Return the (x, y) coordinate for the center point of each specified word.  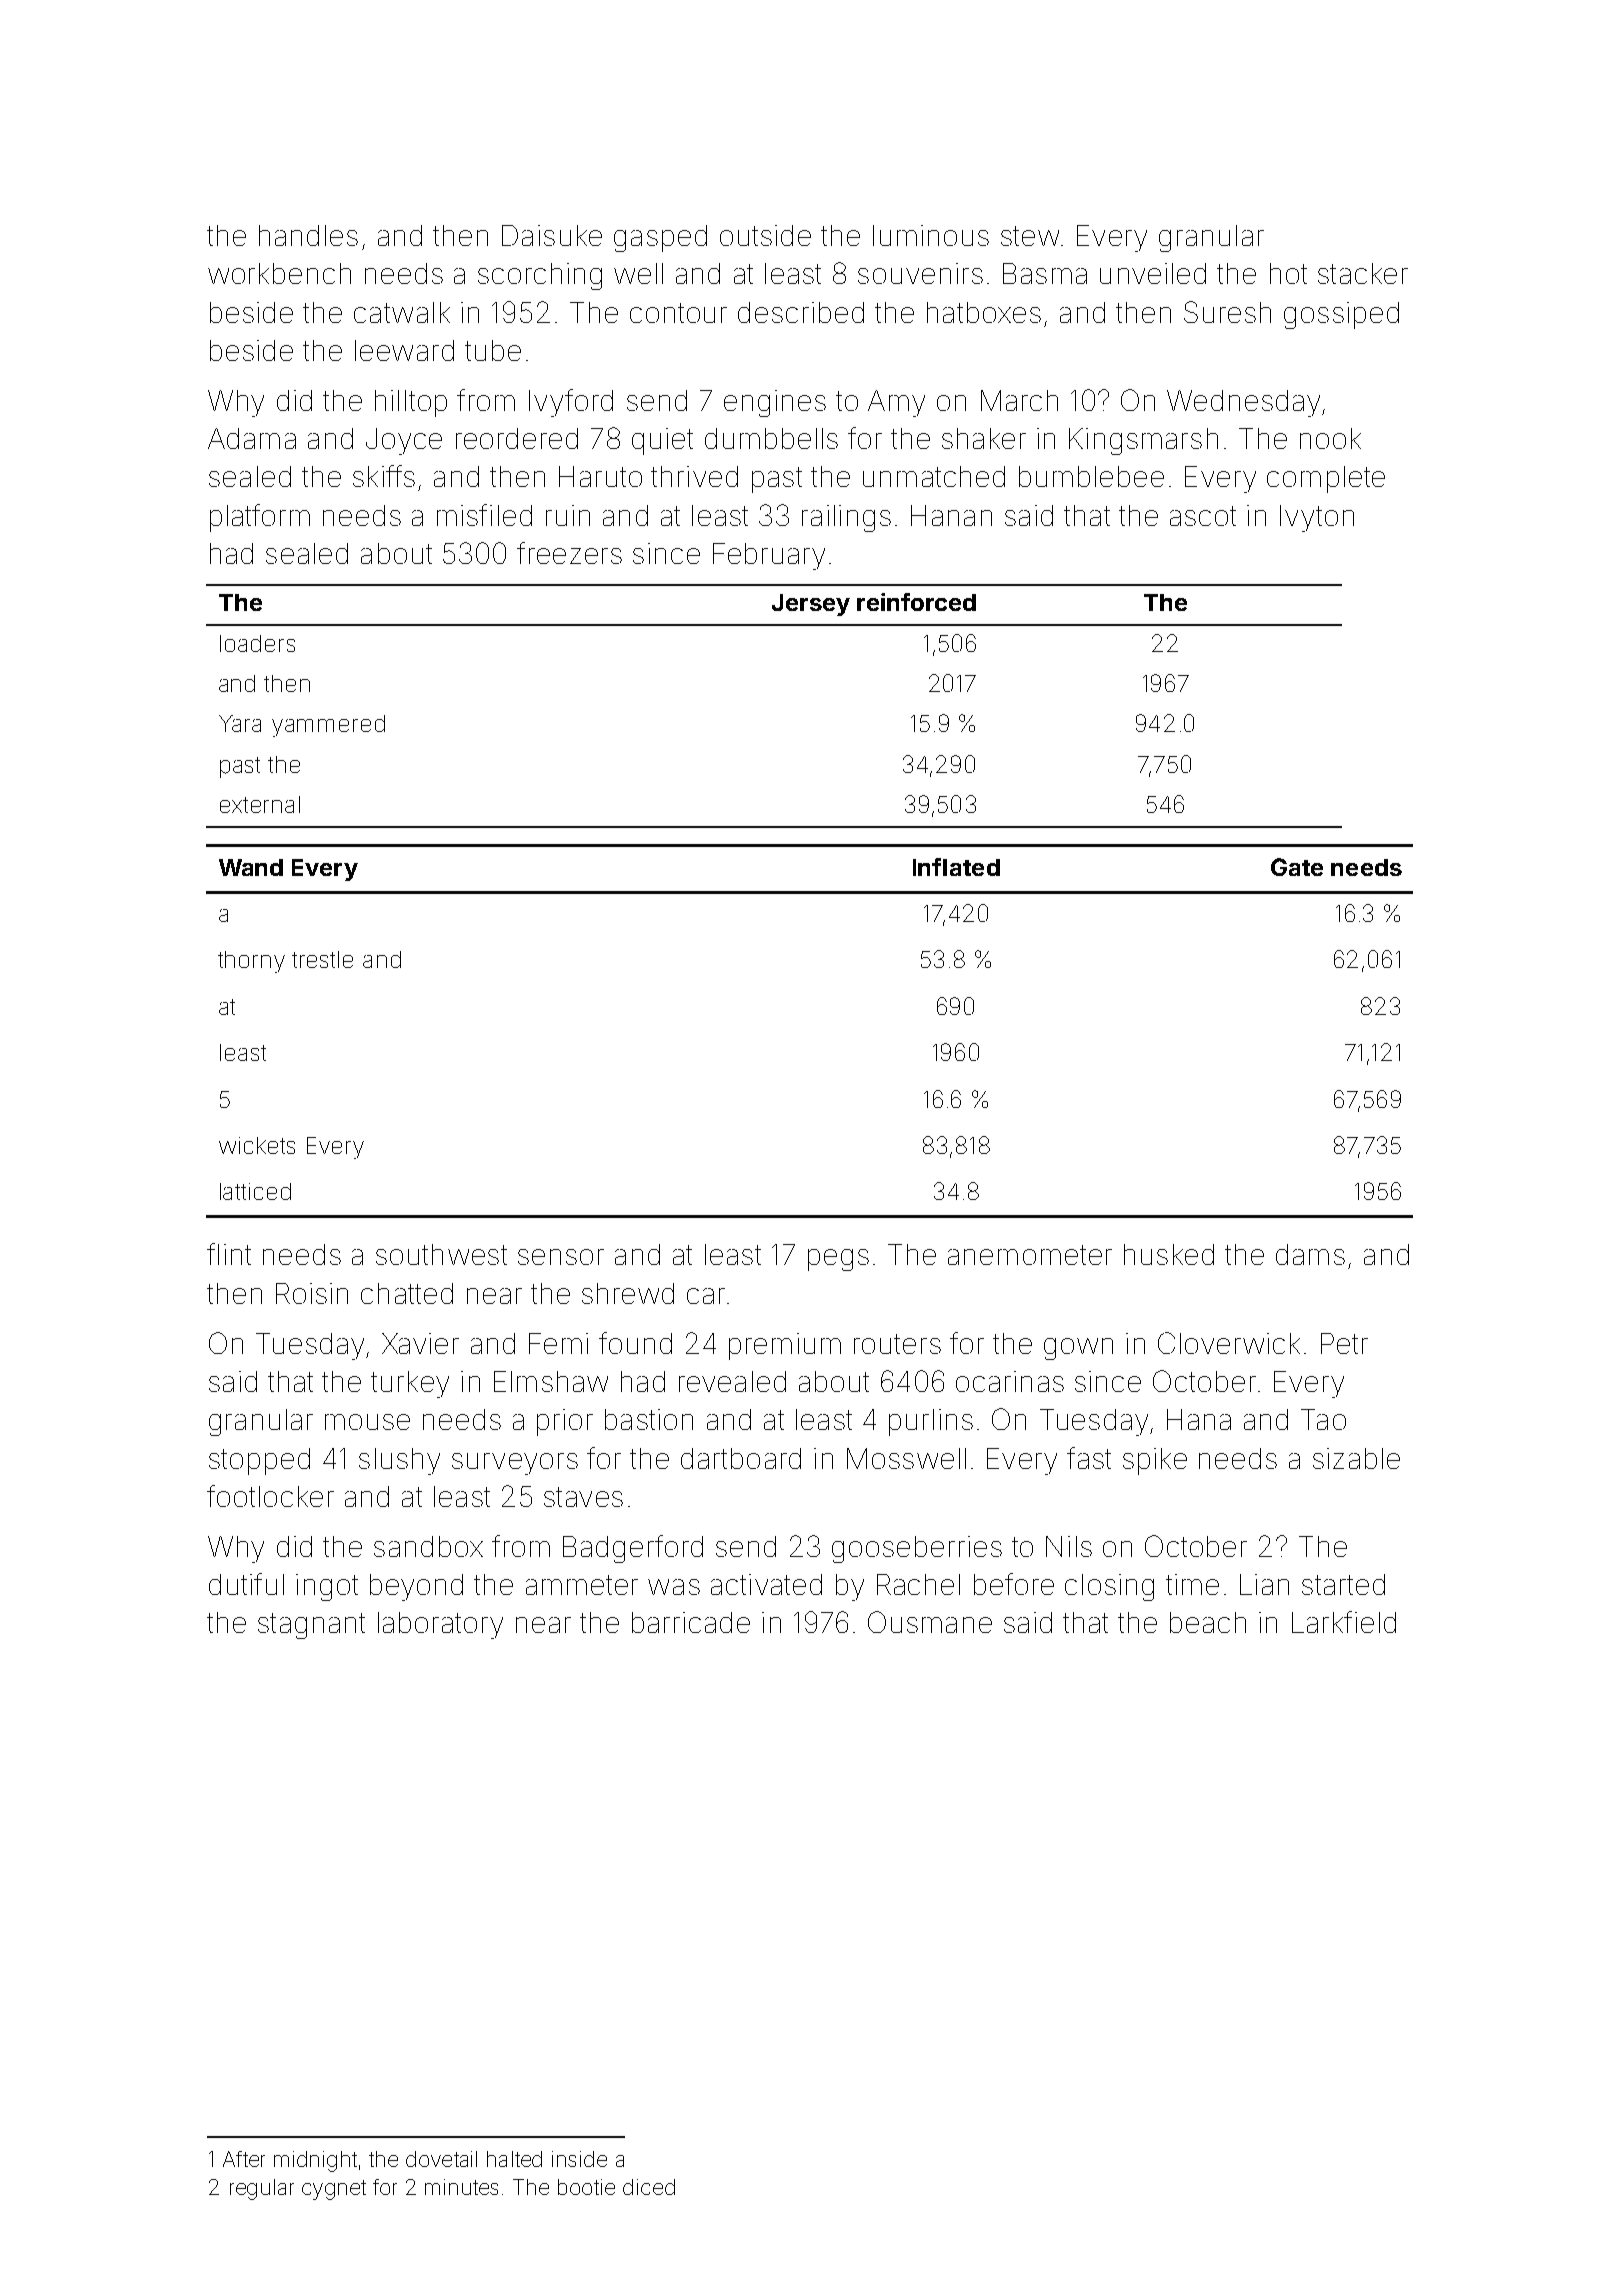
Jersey (811, 605)
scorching (540, 276)
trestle (322, 959)
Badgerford (633, 1549)
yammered (328, 726)
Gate (1297, 867)
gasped (660, 238)
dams (1310, 1254)
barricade (691, 1622)
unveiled (1153, 273)
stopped (259, 1461)
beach (1208, 1622)
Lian (1264, 1584)
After (244, 2159)
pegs (838, 1260)
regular (262, 2189)
